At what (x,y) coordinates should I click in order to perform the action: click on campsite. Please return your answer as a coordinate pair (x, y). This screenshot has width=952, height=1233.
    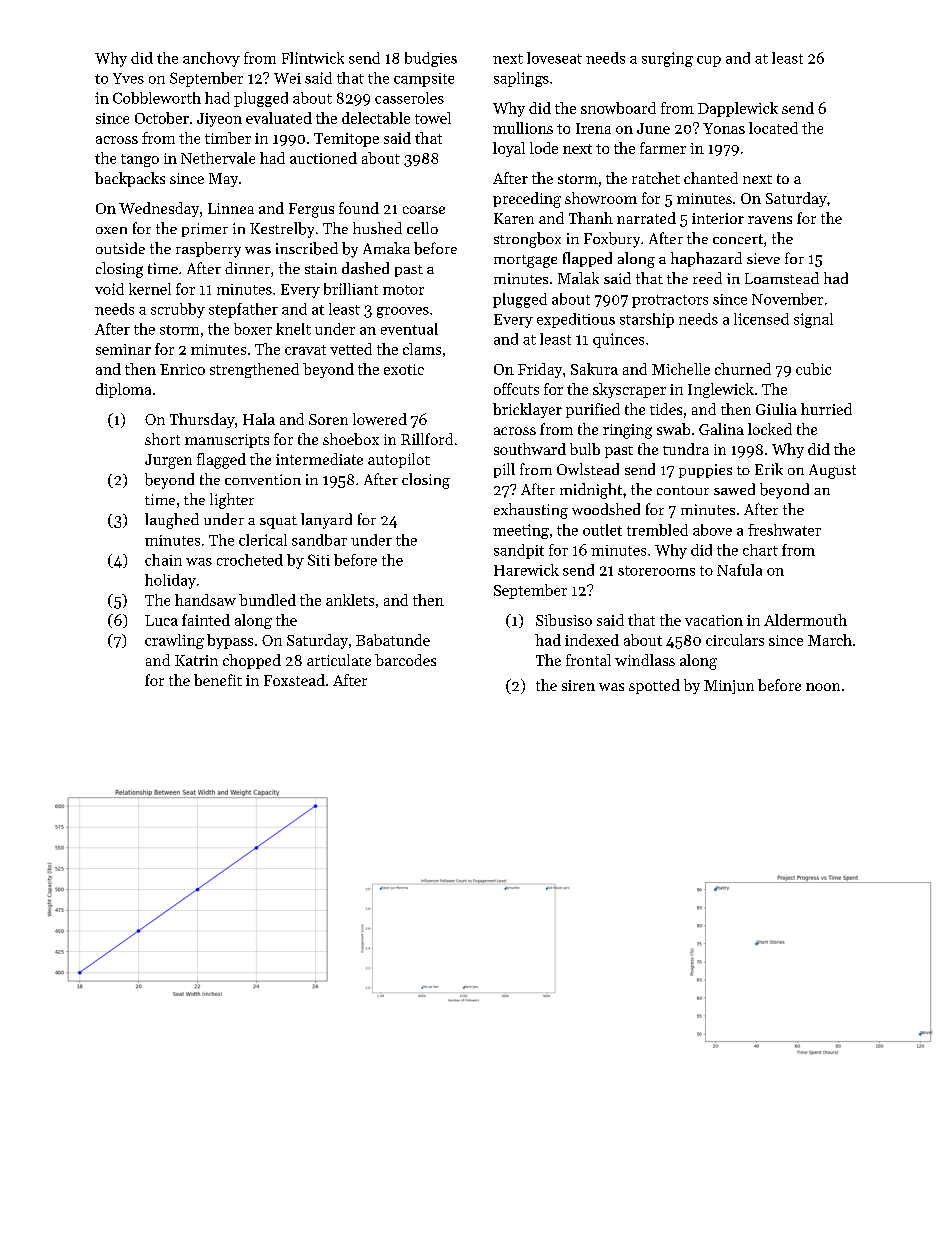
    Looking at the image, I should click on (424, 80).
